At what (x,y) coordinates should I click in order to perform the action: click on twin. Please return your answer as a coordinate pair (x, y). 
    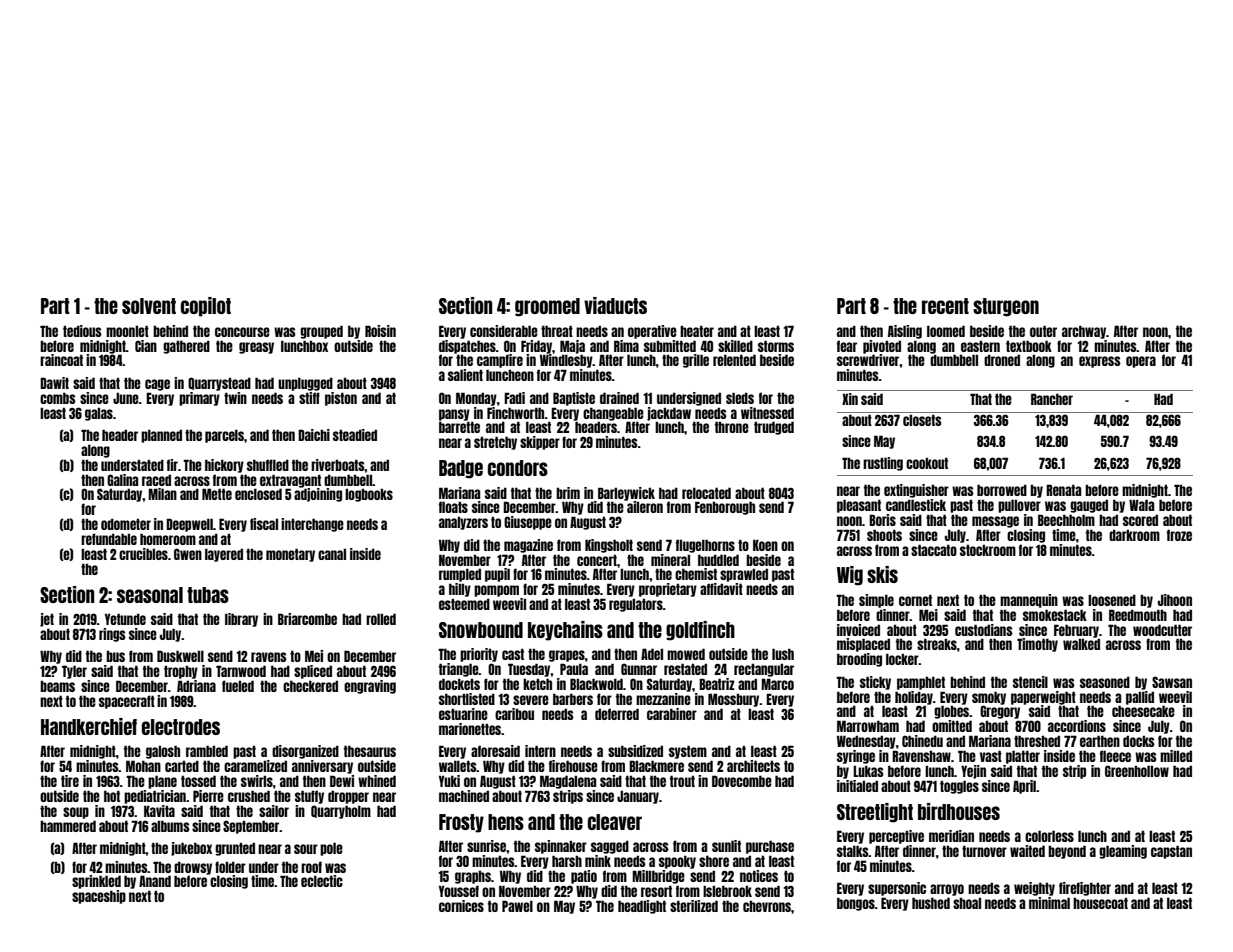
    Looking at the image, I should click on (235, 398).
